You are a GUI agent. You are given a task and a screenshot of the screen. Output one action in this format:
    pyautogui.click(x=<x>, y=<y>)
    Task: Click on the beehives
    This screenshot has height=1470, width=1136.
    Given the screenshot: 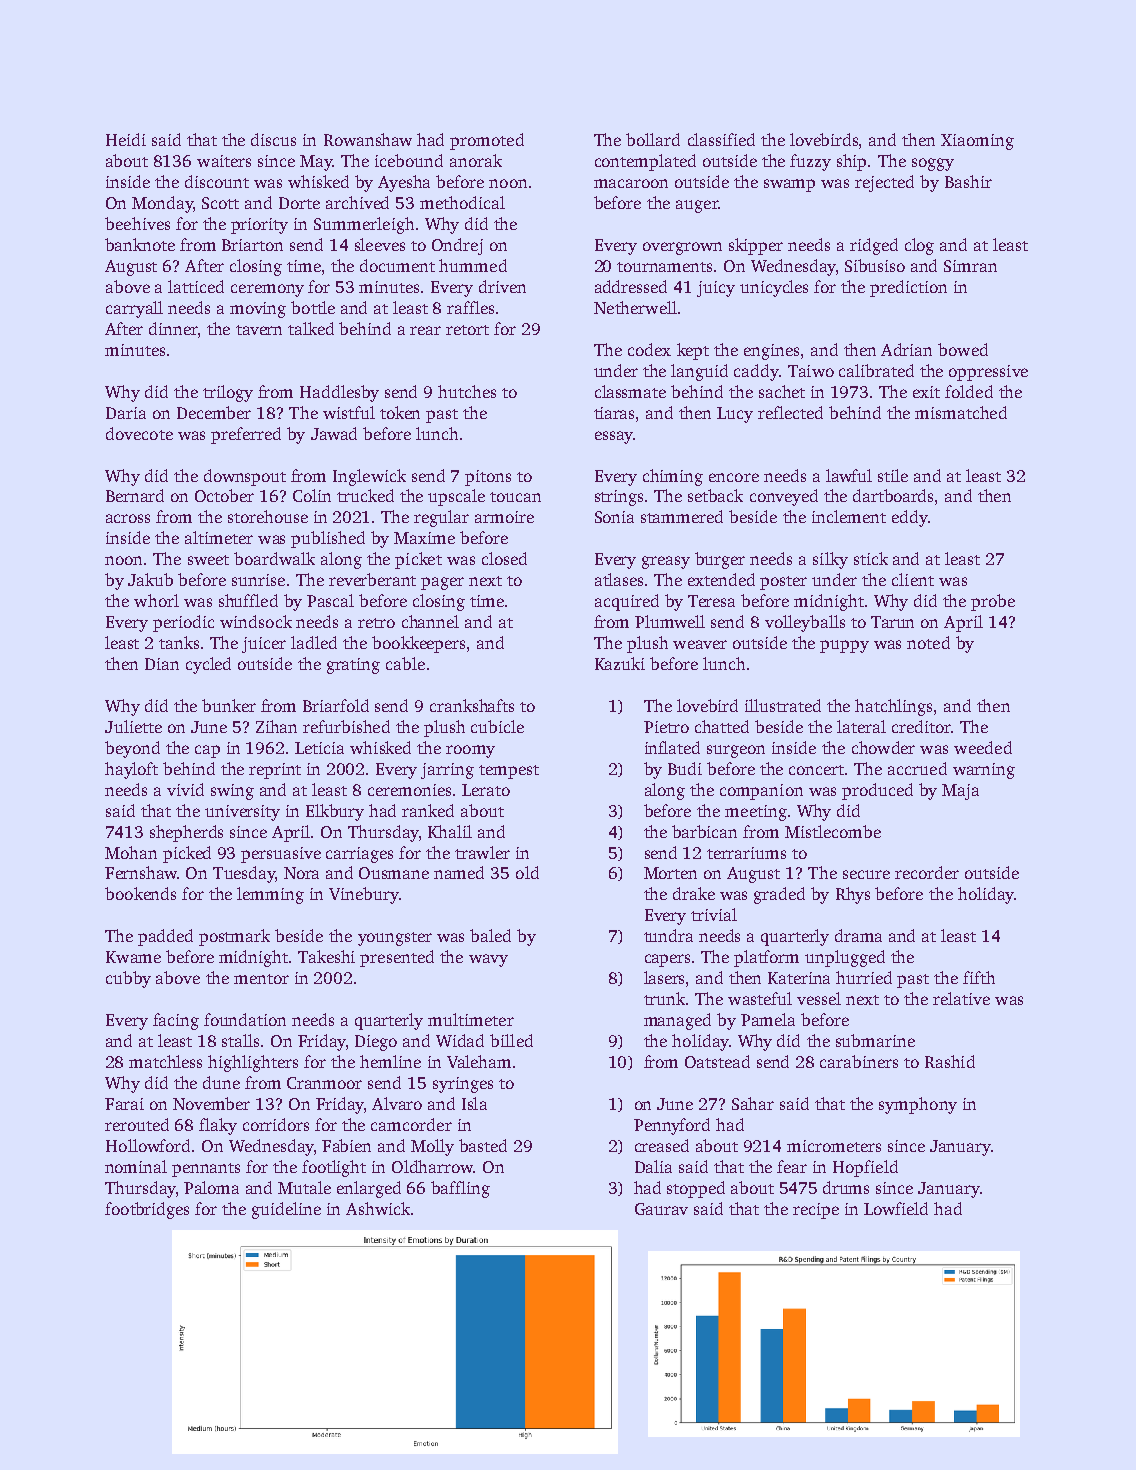 What is the action you would take?
    pyautogui.click(x=137, y=223)
